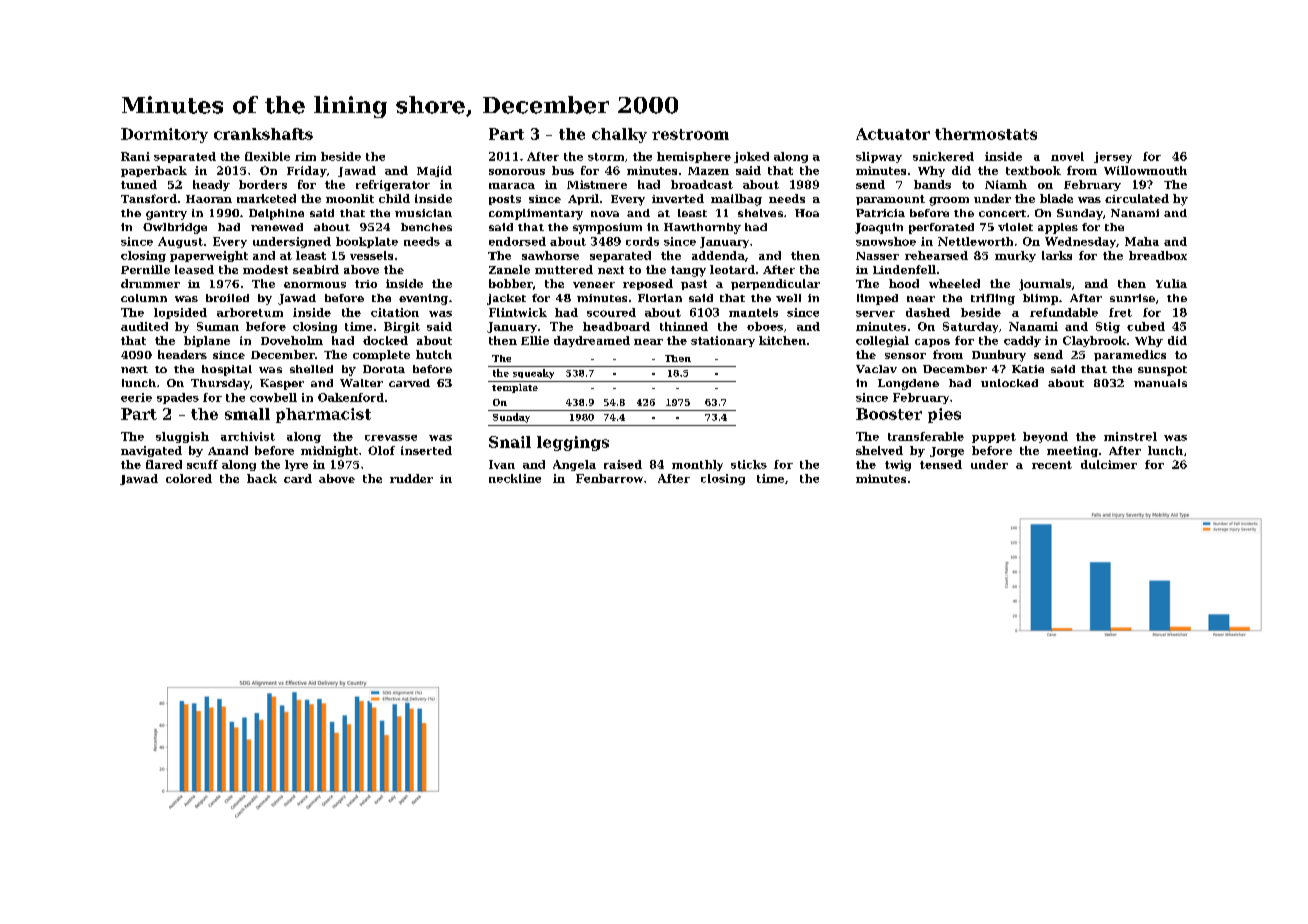 The height and width of the screenshot is (924, 1308). What do you see at coordinates (1145, 170) in the screenshot?
I see `Willowmouth` at bounding box center [1145, 170].
